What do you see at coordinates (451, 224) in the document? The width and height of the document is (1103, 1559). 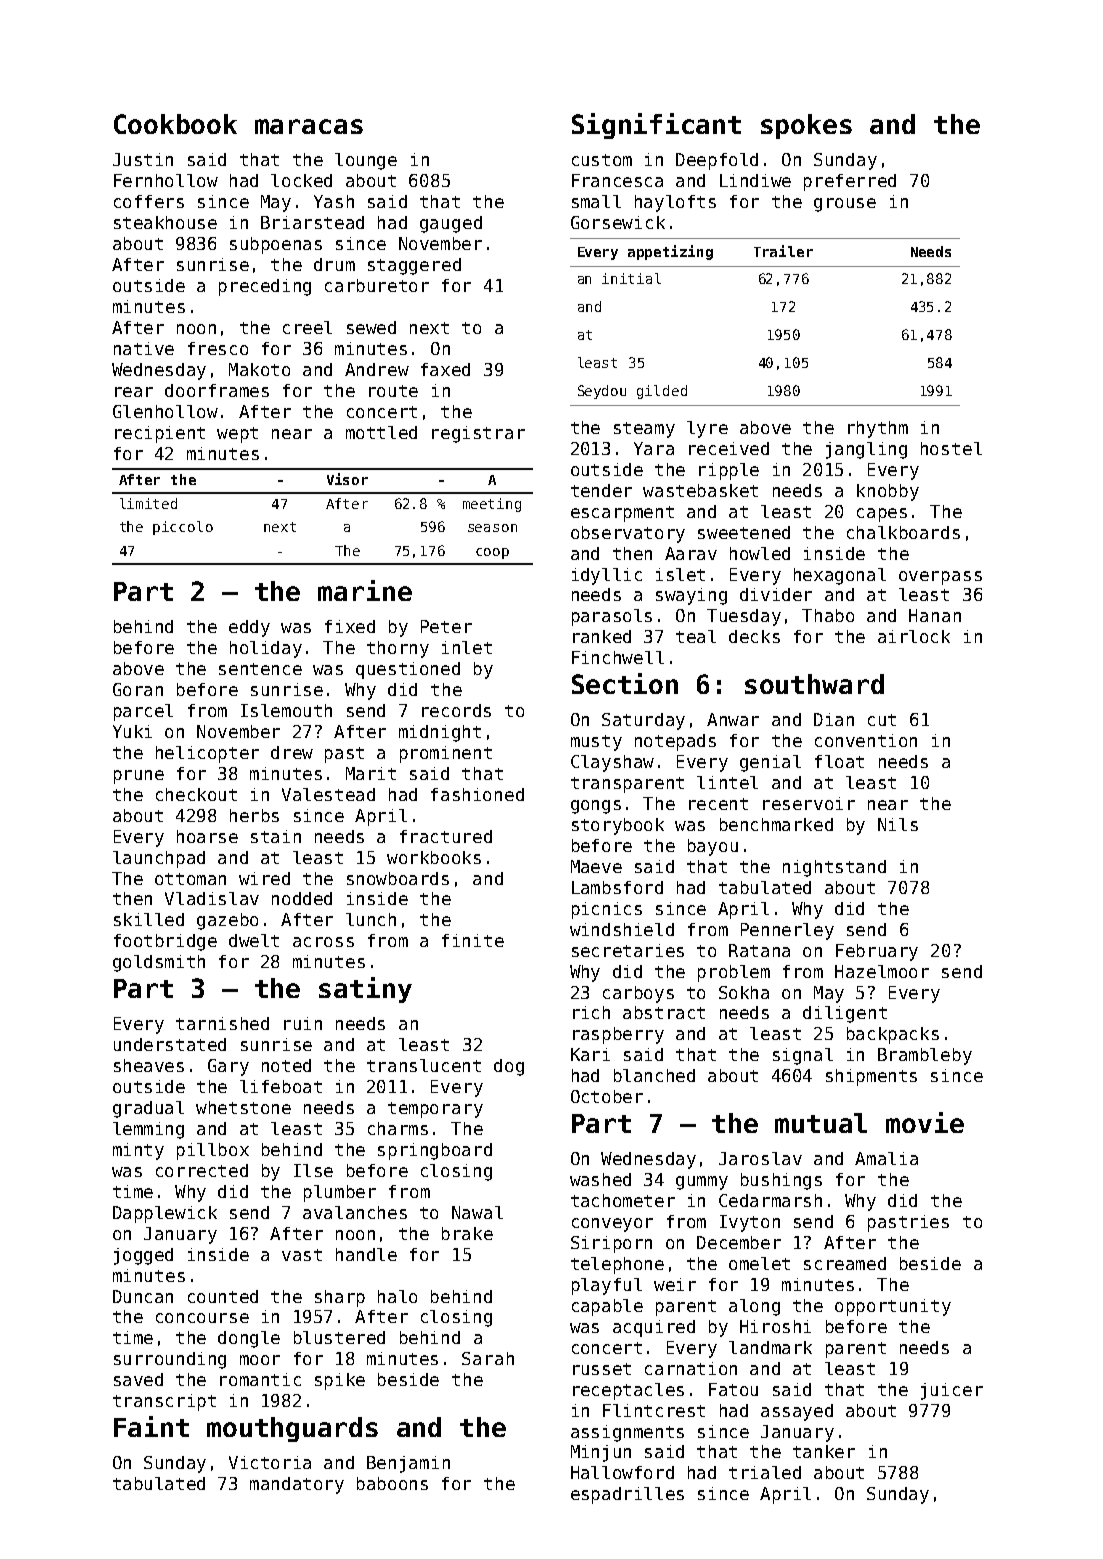 I see `gauged` at bounding box center [451, 224].
